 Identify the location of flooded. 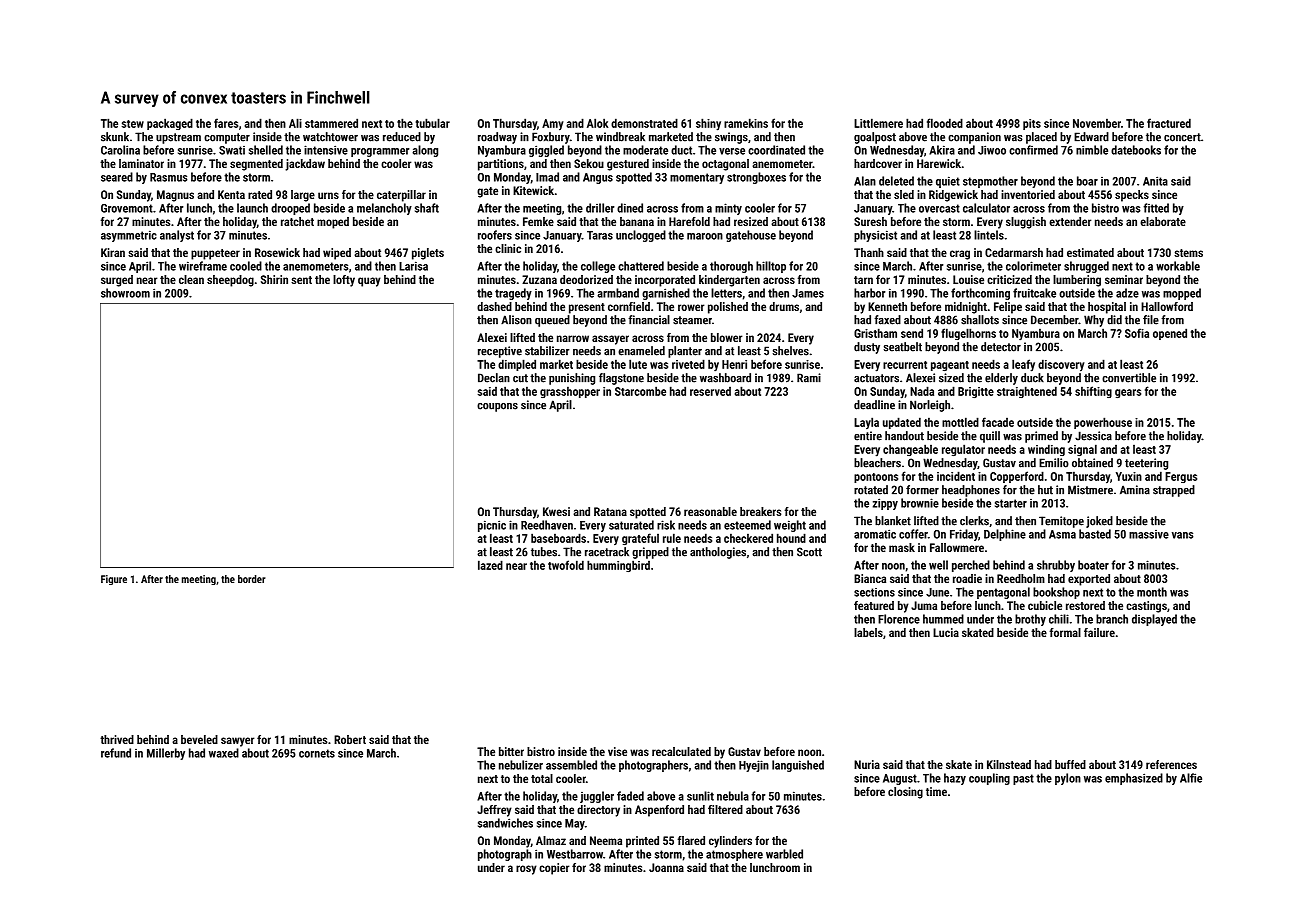
(945, 123).
